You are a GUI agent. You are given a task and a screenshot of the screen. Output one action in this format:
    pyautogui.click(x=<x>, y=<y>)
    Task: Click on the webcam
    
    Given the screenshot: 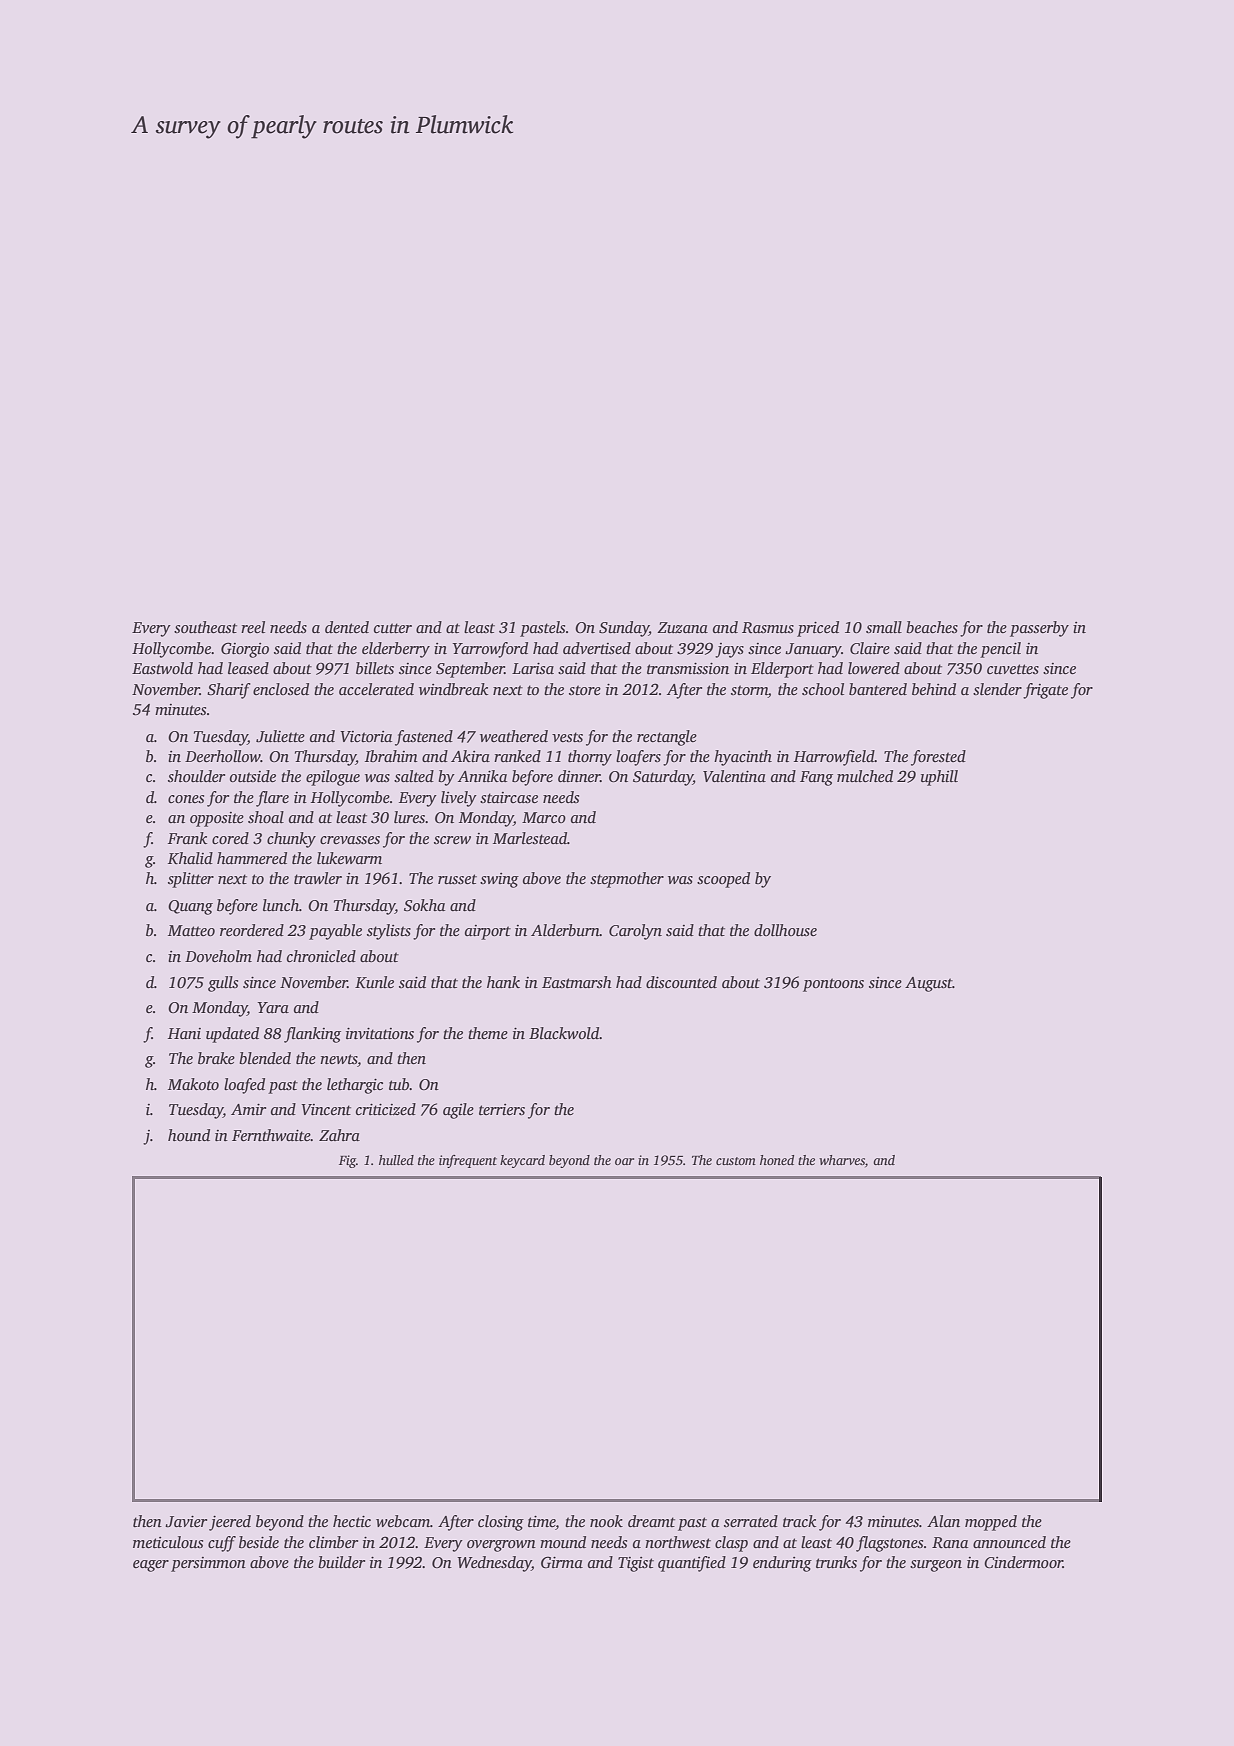 What is the action you would take?
    pyautogui.click(x=403, y=1521)
